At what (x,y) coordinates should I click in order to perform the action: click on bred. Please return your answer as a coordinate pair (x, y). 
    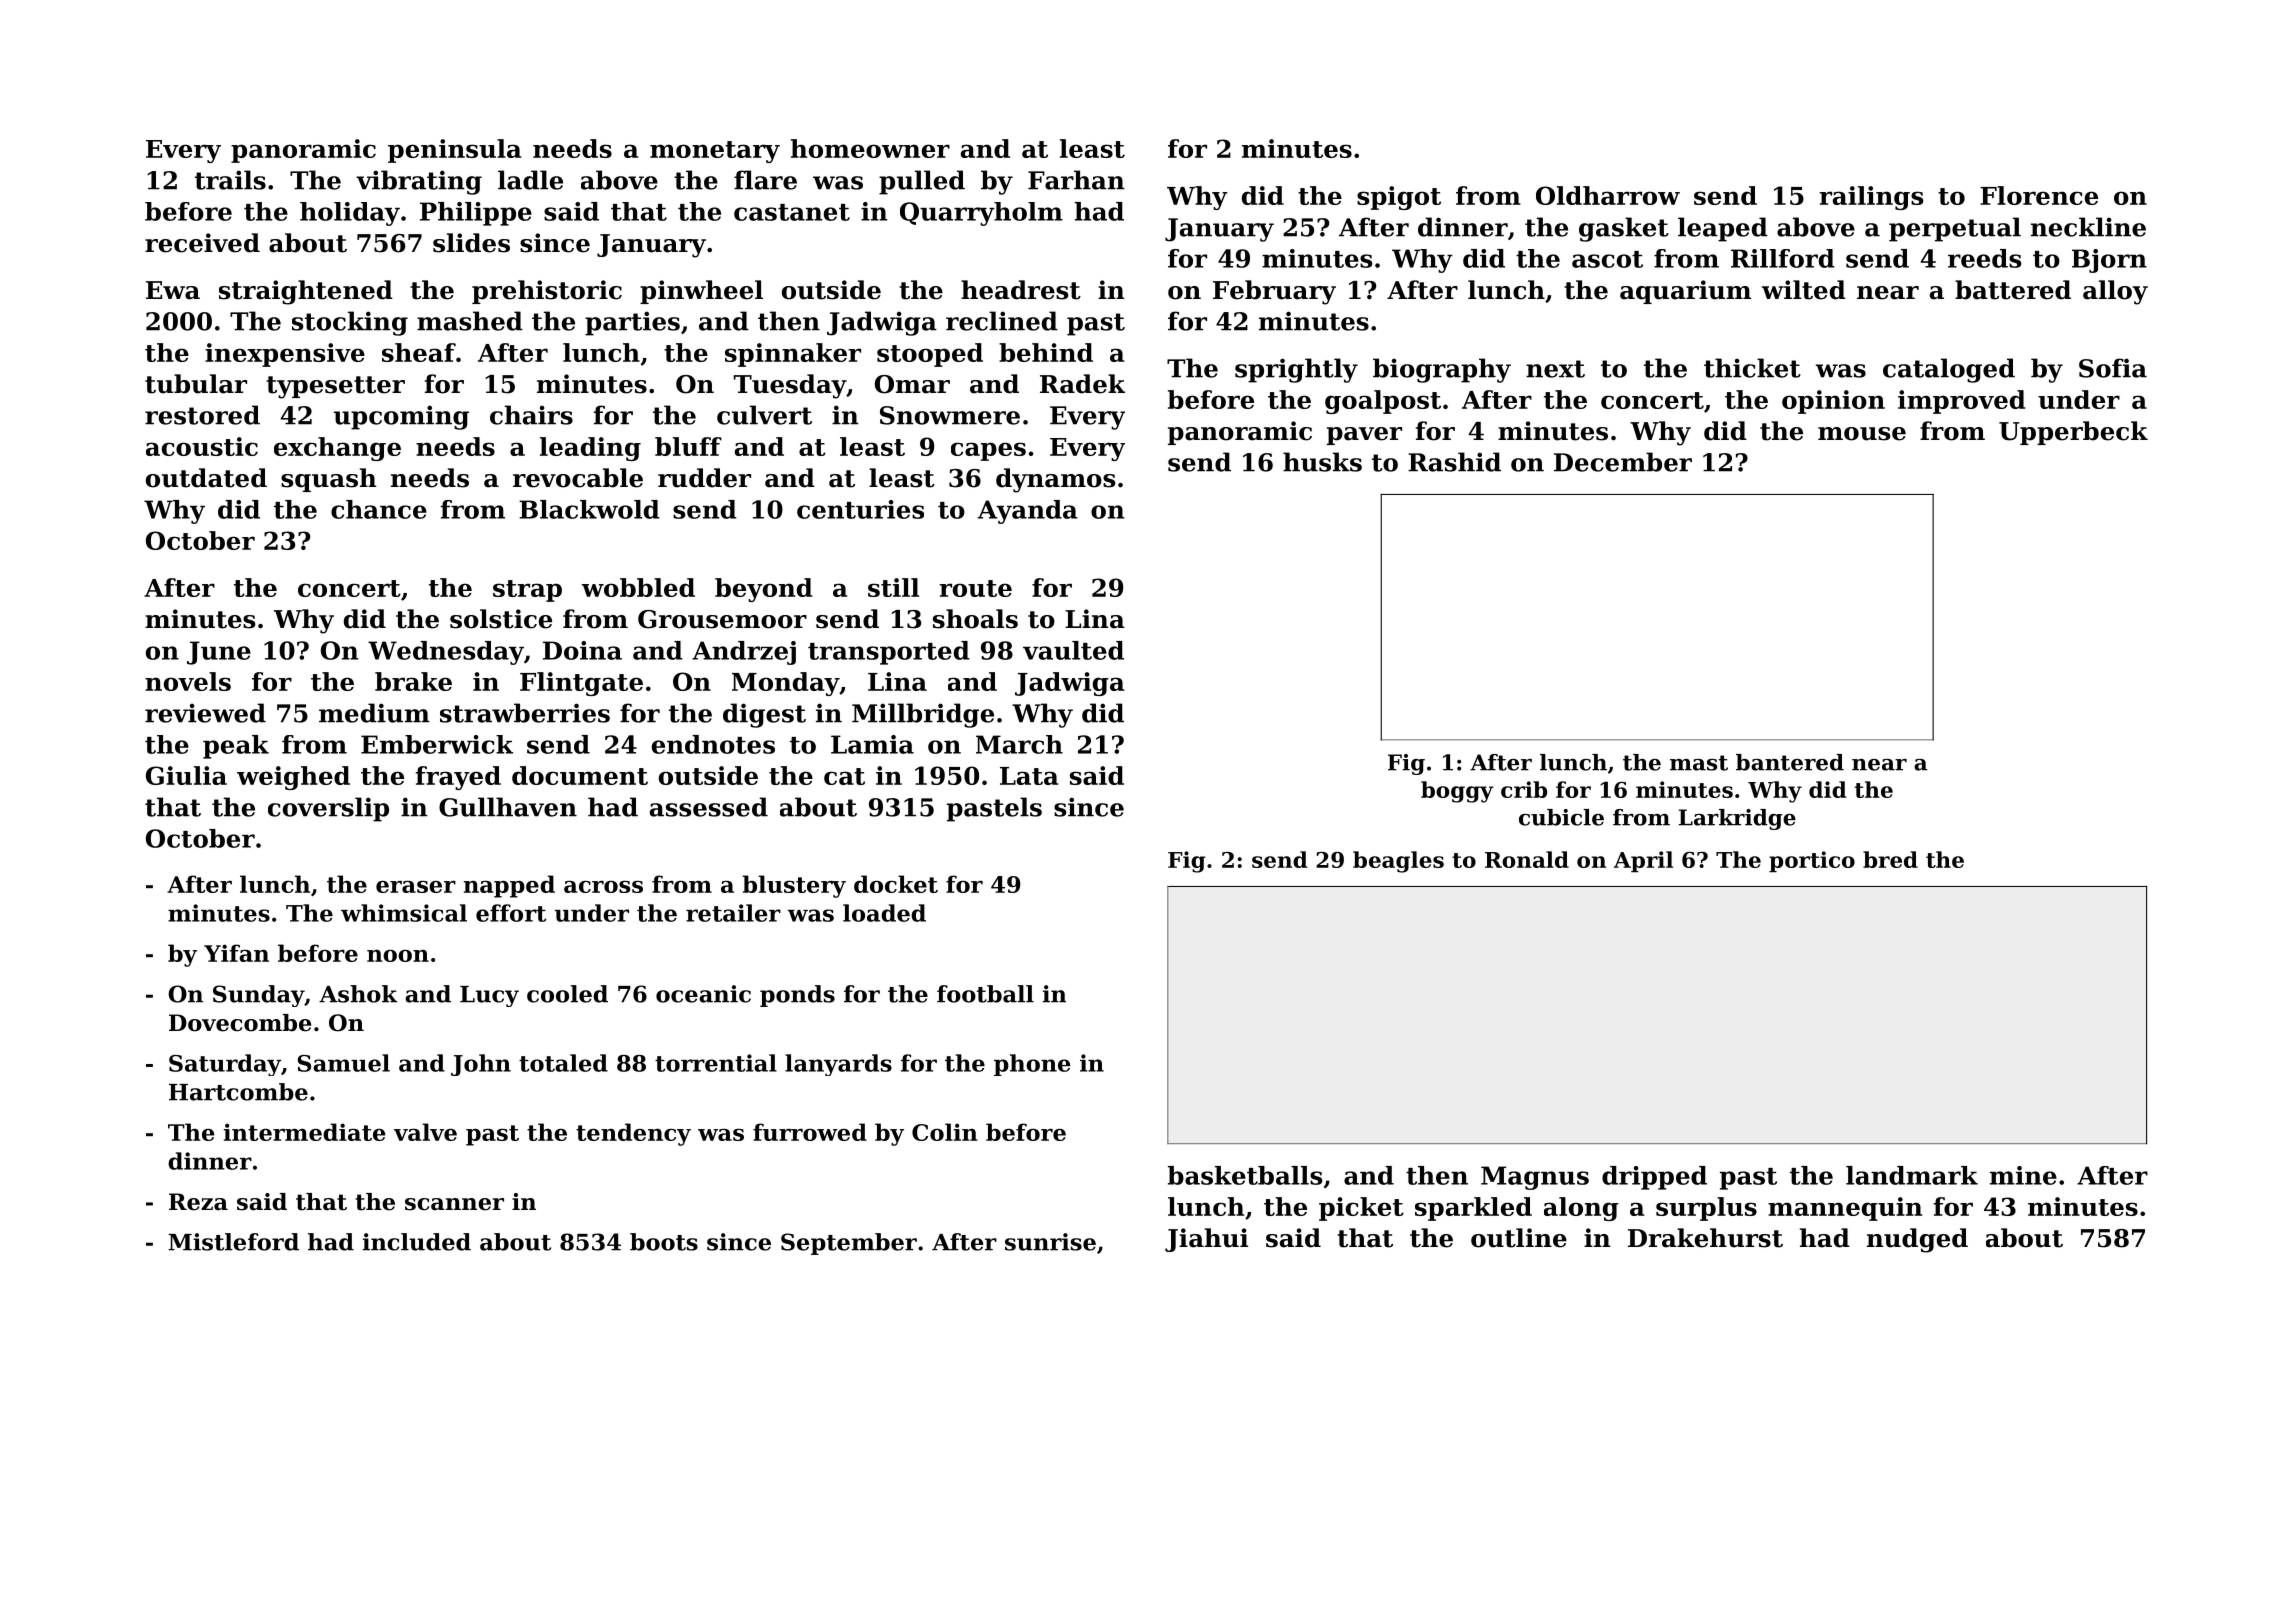
    Looking at the image, I should click on (1890, 859).
